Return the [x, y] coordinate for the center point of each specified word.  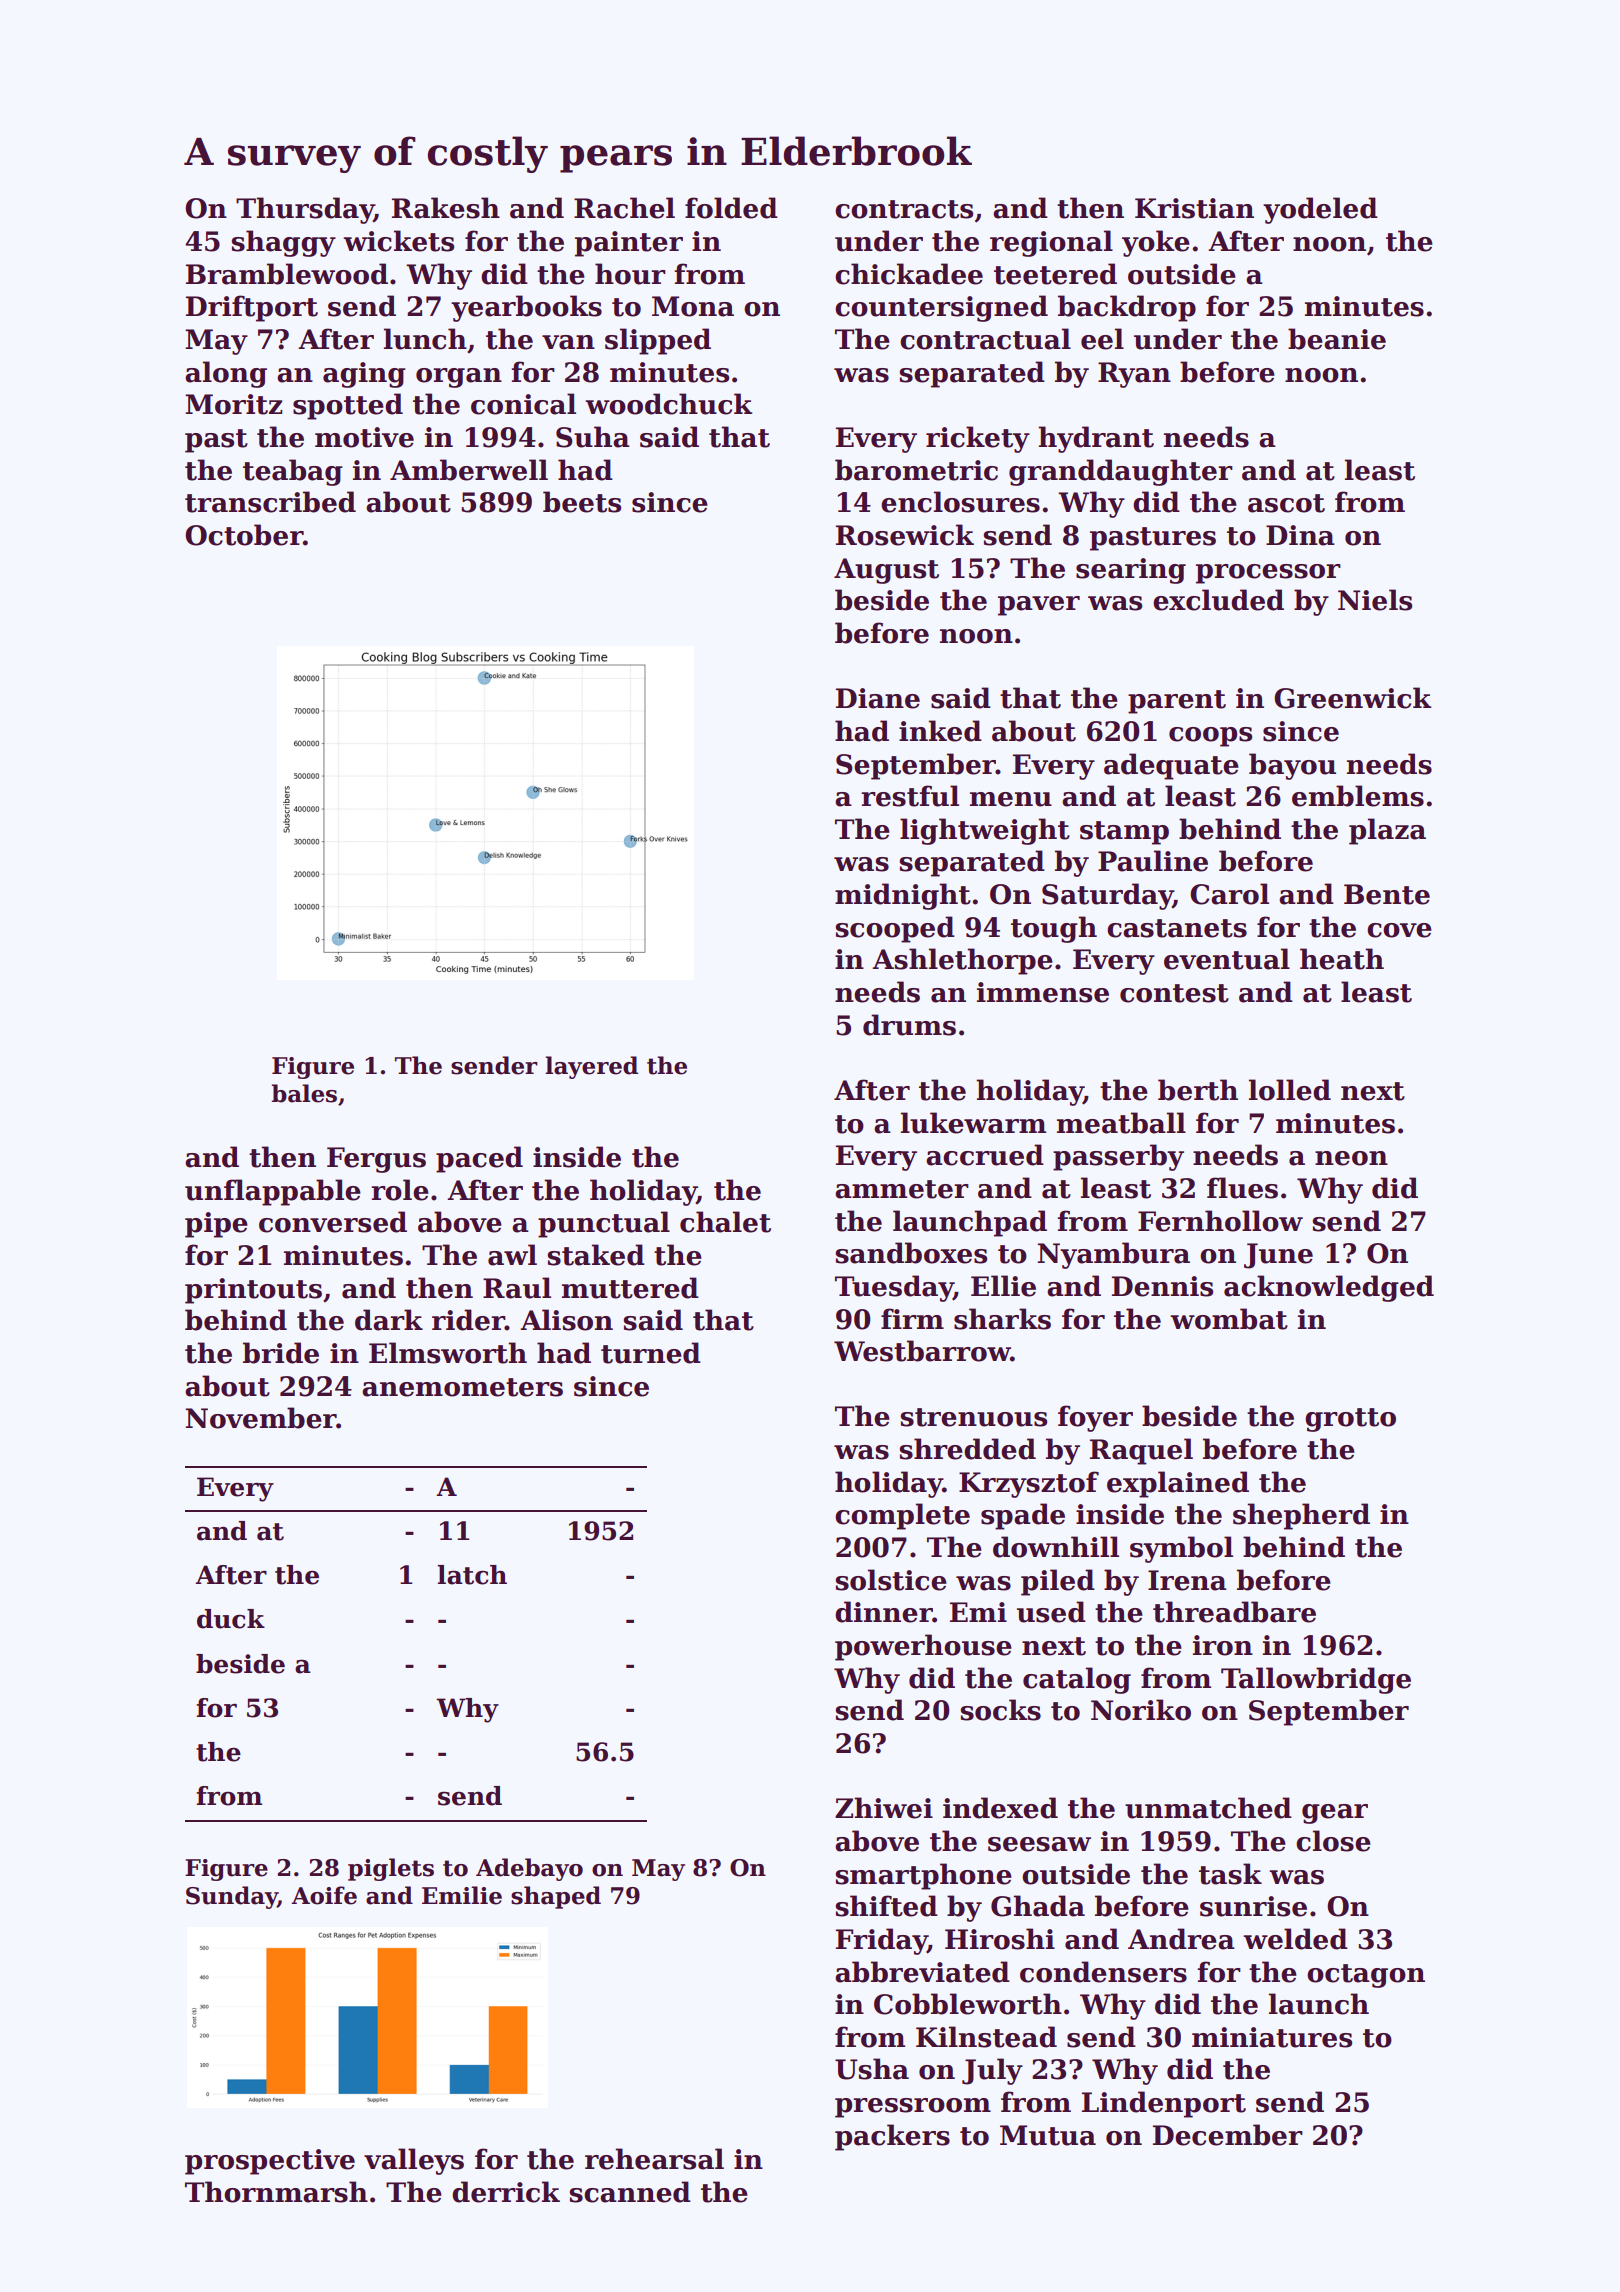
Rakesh [446, 208]
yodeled [1320, 210]
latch [472, 1575]
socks [1000, 1710]
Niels [1375, 600]
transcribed [270, 502]
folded [731, 208]
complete [902, 1516]
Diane [878, 698]
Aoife [324, 1895]
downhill [1056, 1547]
